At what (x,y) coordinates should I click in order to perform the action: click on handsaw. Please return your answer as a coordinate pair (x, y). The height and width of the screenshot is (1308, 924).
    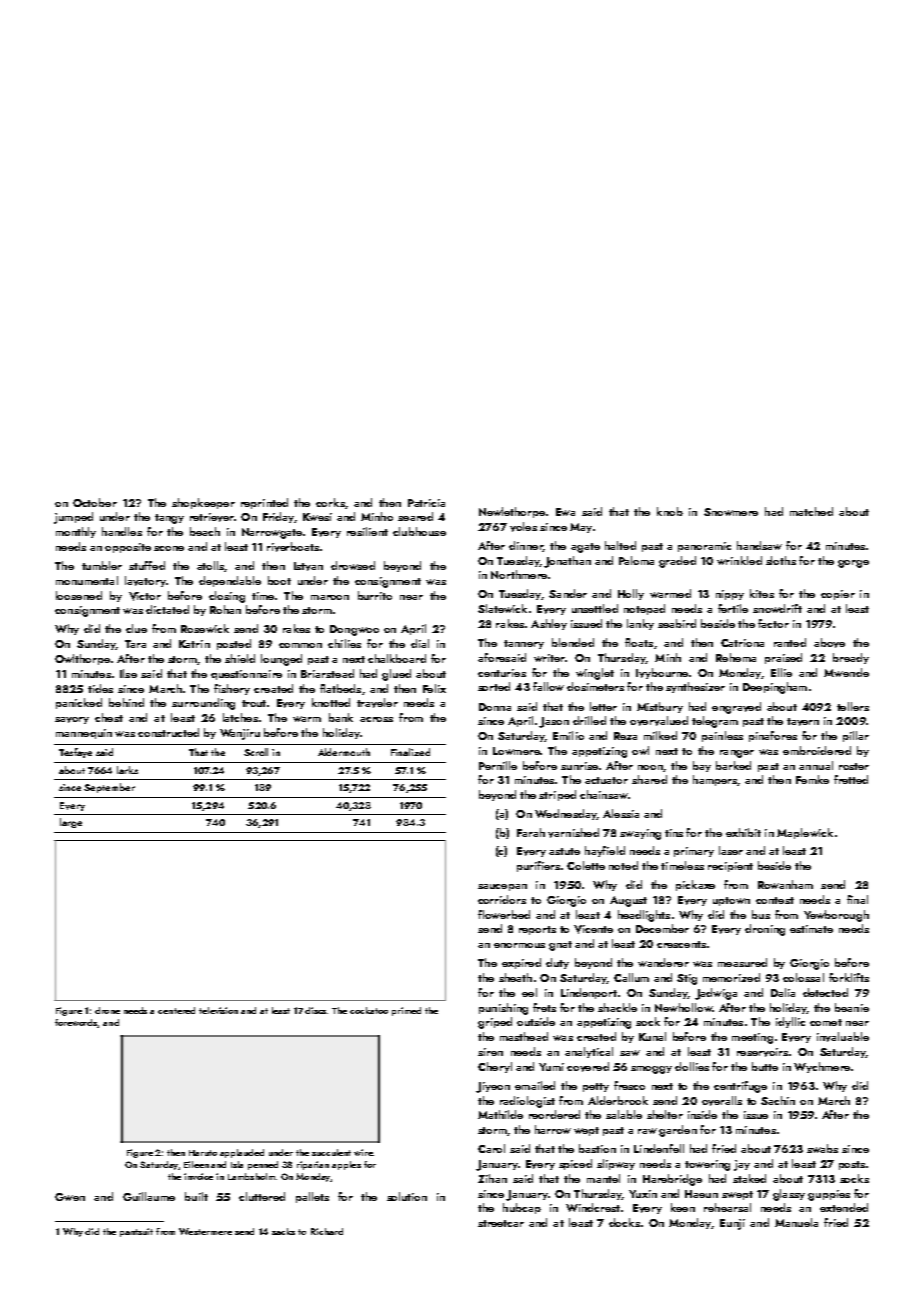
    Looking at the image, I should click on (759, 545).
